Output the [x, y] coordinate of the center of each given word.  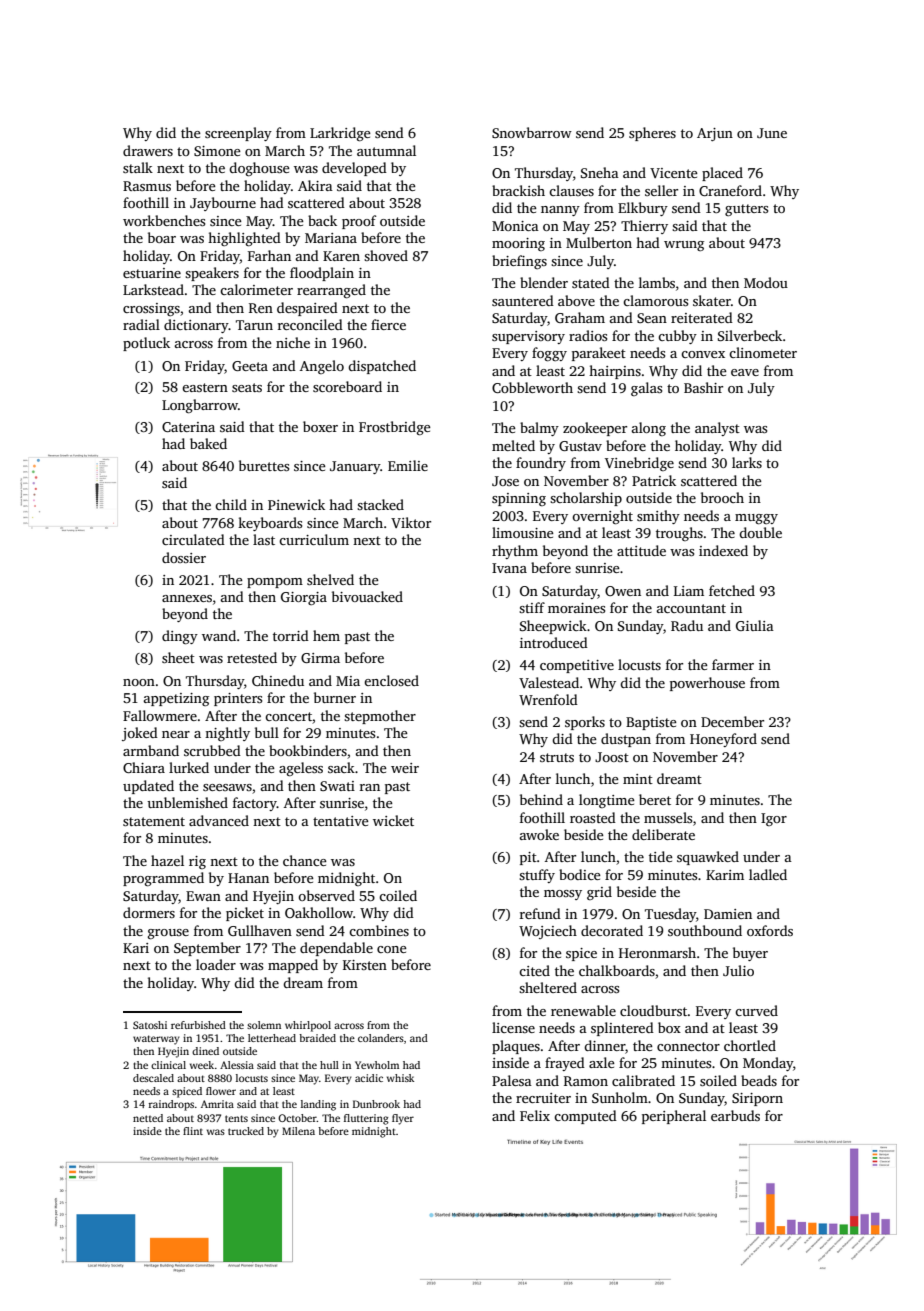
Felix [535, 1115]
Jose [505, 481]
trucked [246, 1131]
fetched [732, 590]
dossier [184, 557]
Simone [217, 151]
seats [247, 387]
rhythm [515, 552]
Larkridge [340, 134]
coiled [398, 895]
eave [745, 372]
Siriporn [757, 1099]
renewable [583, 1010]
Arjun [715, 134]
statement [154, 821]
